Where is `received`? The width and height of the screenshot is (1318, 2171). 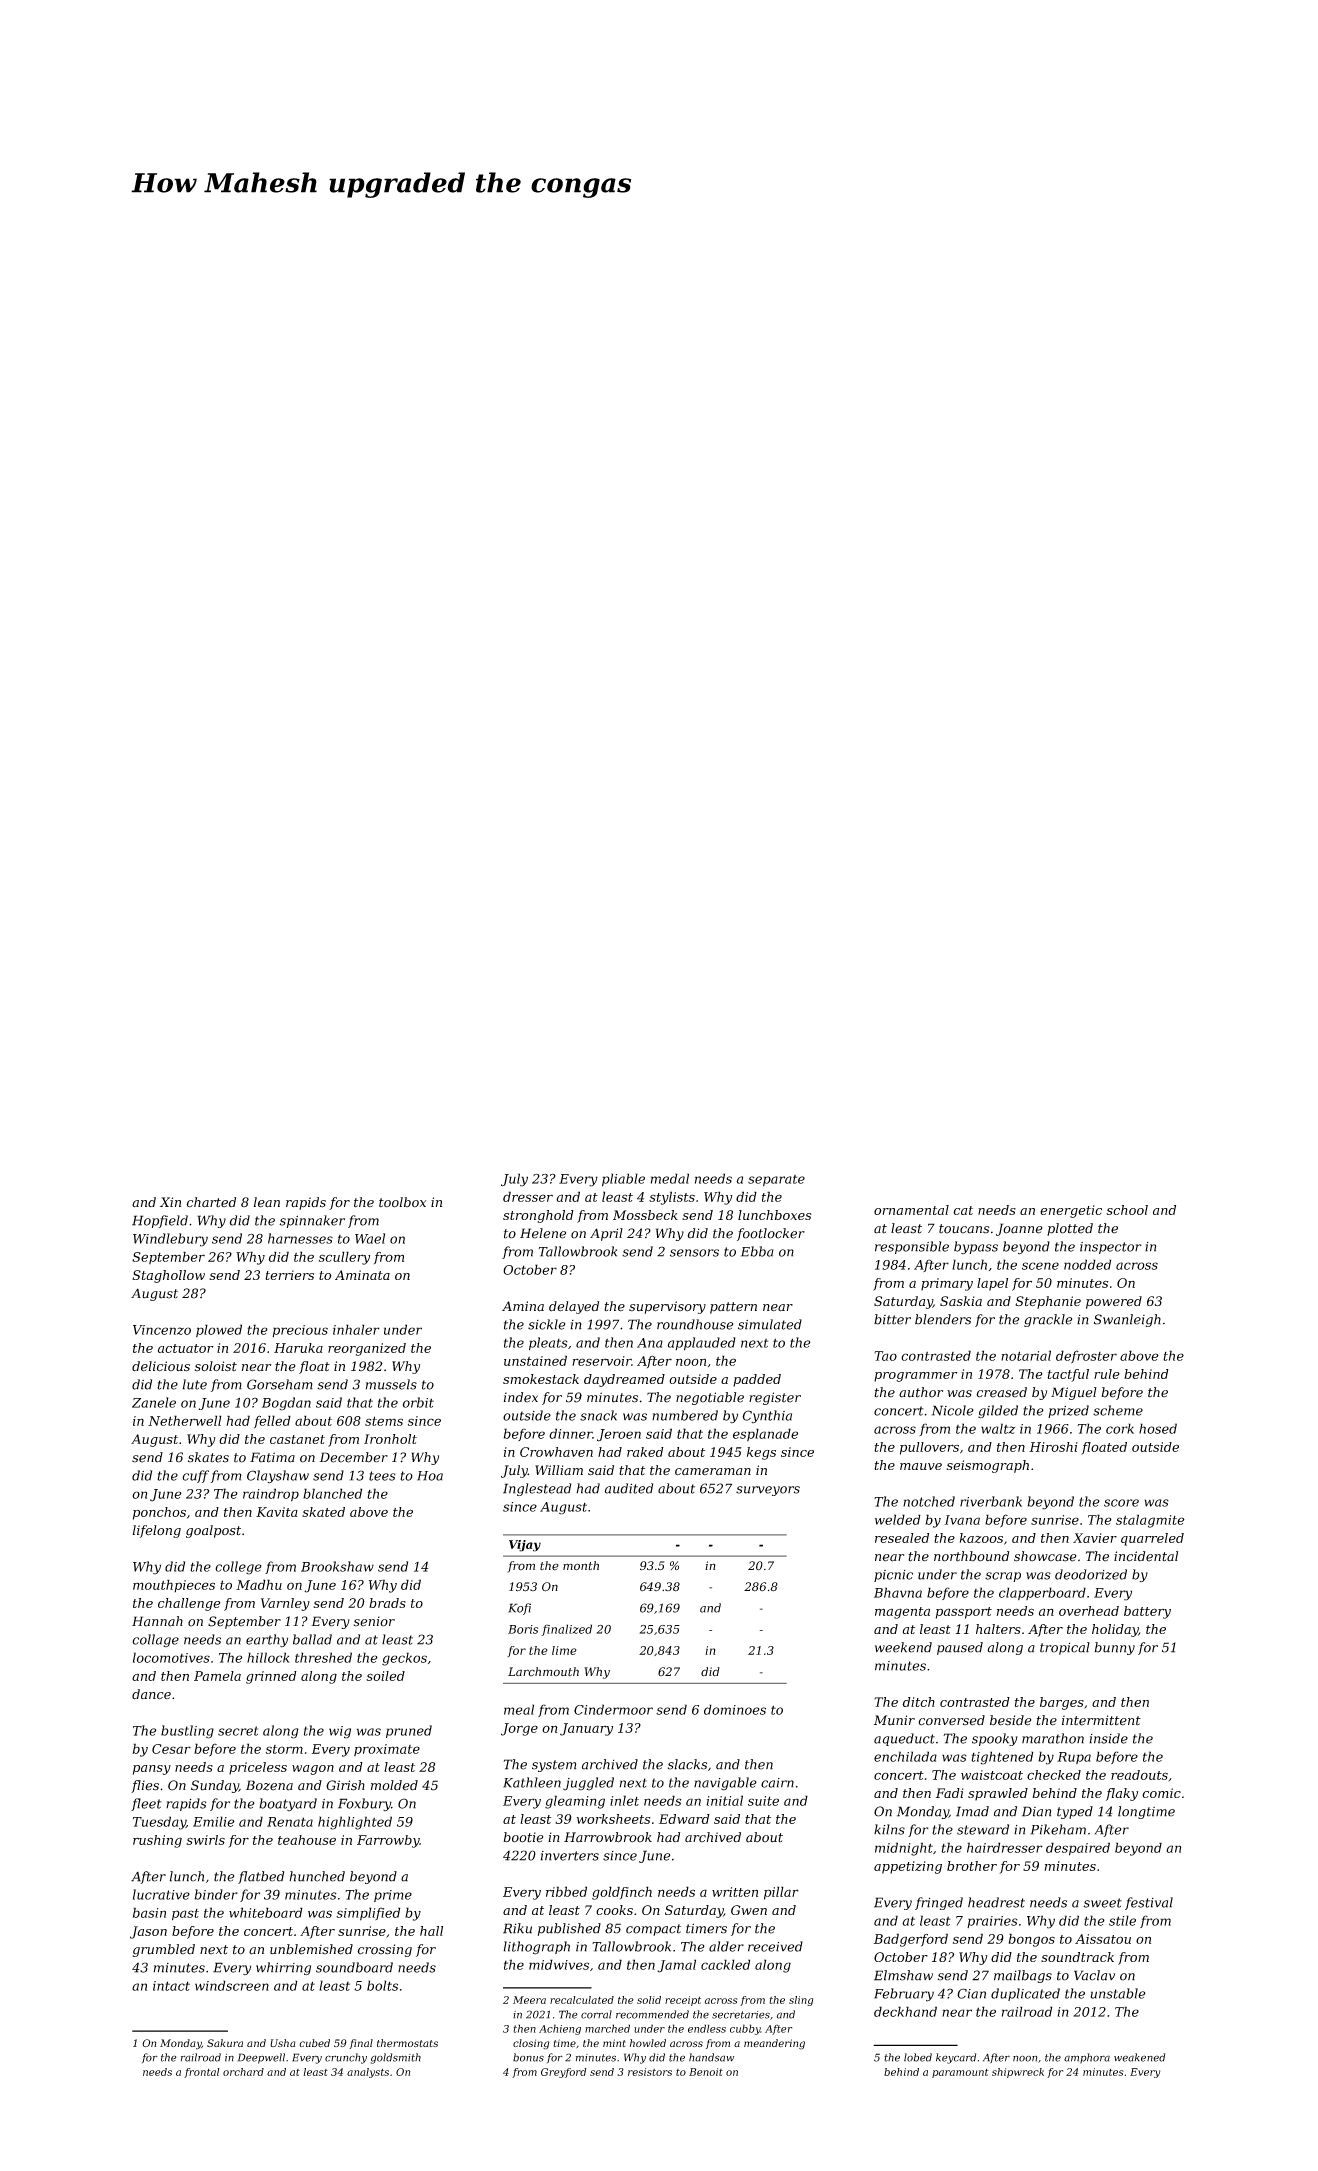 received is located at coordinates (775, 1946).
